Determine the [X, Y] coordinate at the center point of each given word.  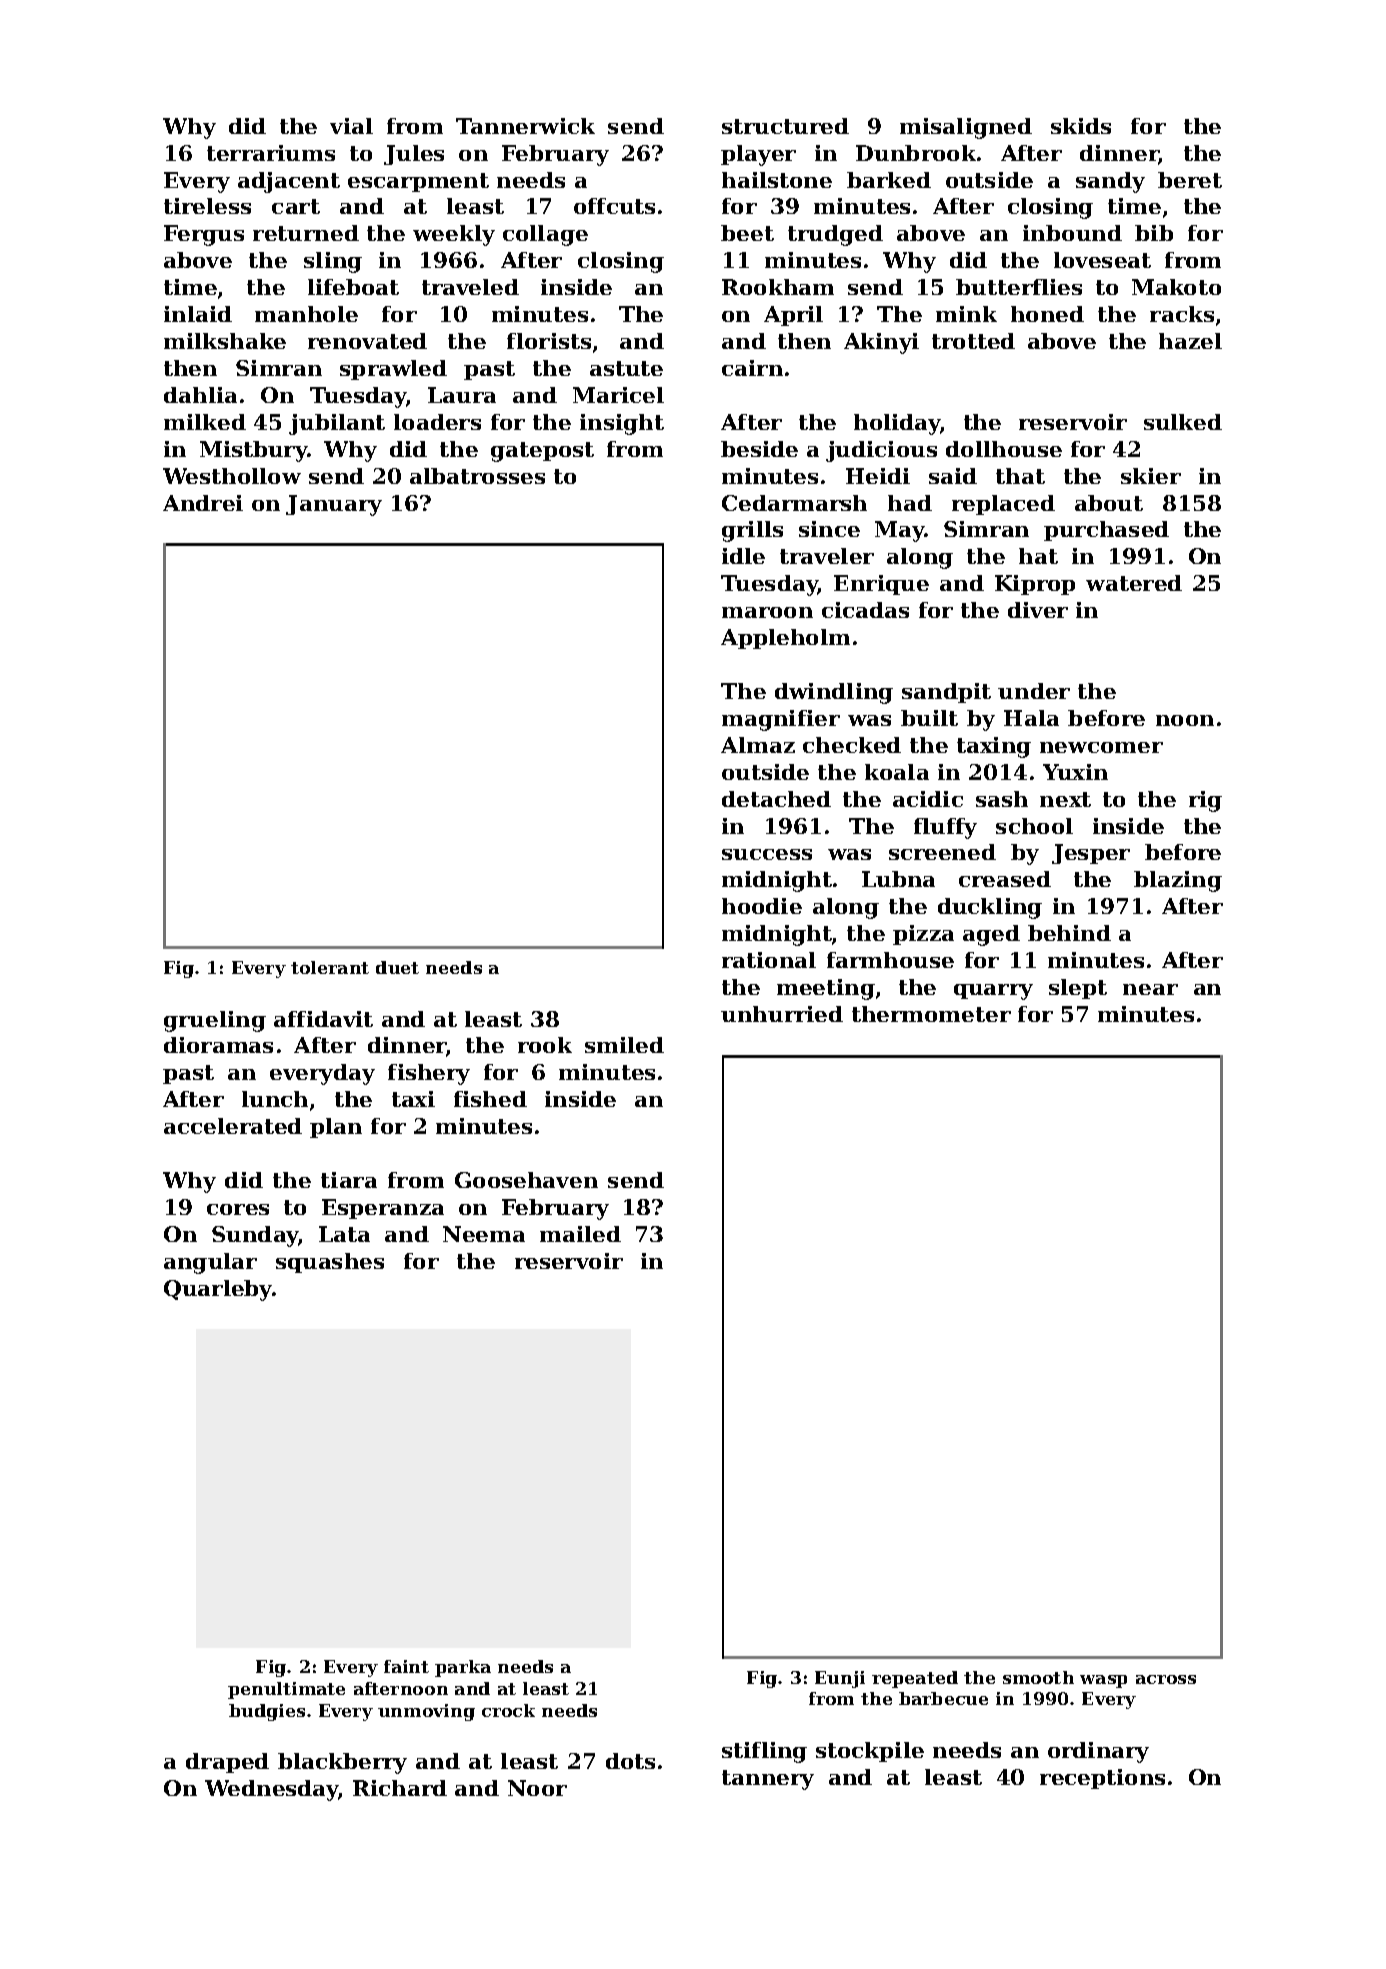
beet [747, 233]
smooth [1038, 1677]
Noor [537, 1788]
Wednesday [272, 1790]
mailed [580, 1234]
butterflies [1019, 287]
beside [759, 449]
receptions [1102, 1779]
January [334, 505]
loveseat [1102, 260]
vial [351, 126]
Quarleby [218, 1290]
